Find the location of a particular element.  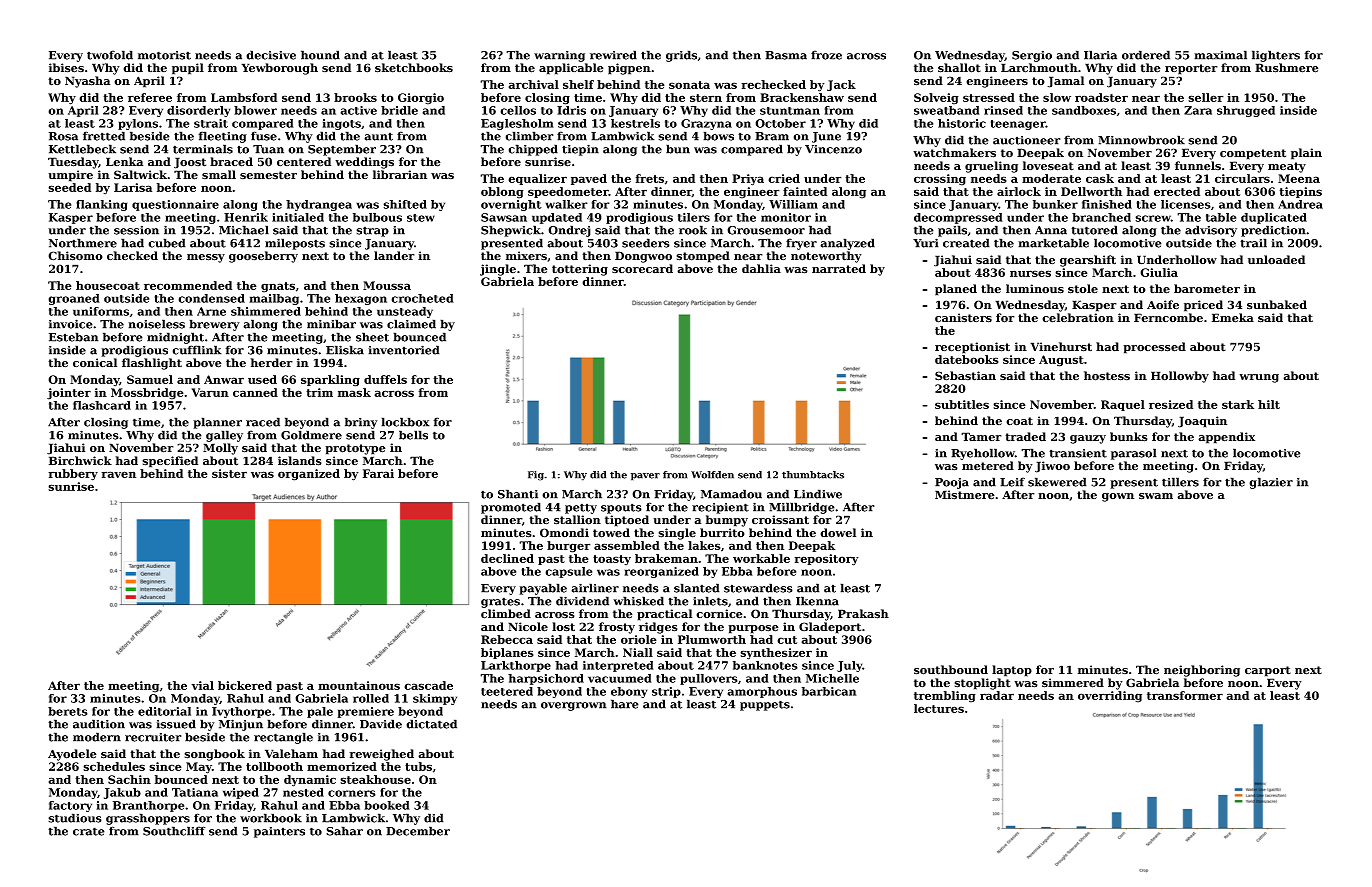

lectures is located at coordinates (939, 708).
